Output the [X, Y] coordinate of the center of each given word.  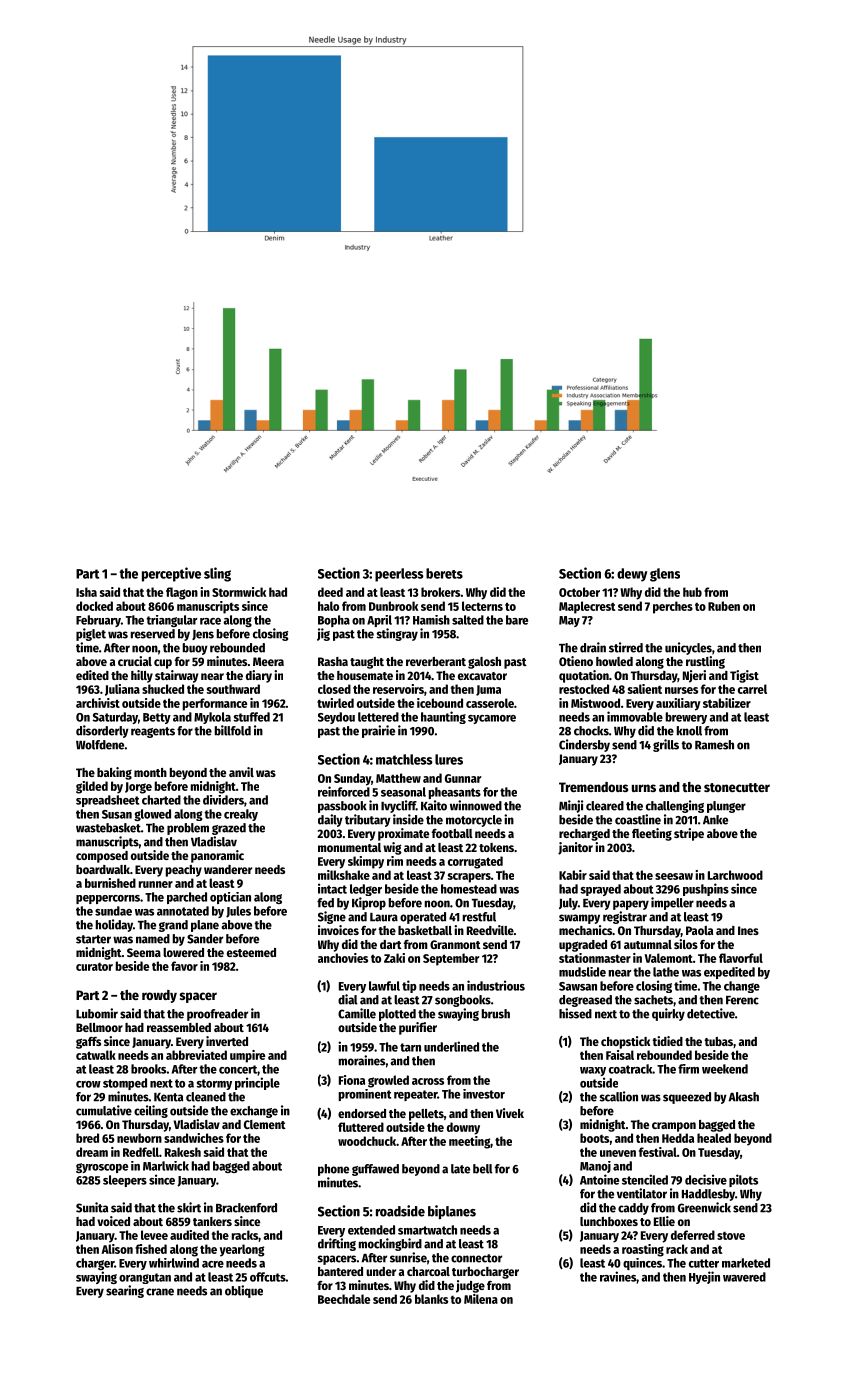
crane [160, 1292]
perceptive [171, 574]
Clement [265, 1124]
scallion [618, 1096]
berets [444, 573]
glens [665, 575]
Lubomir [97, 1013]
